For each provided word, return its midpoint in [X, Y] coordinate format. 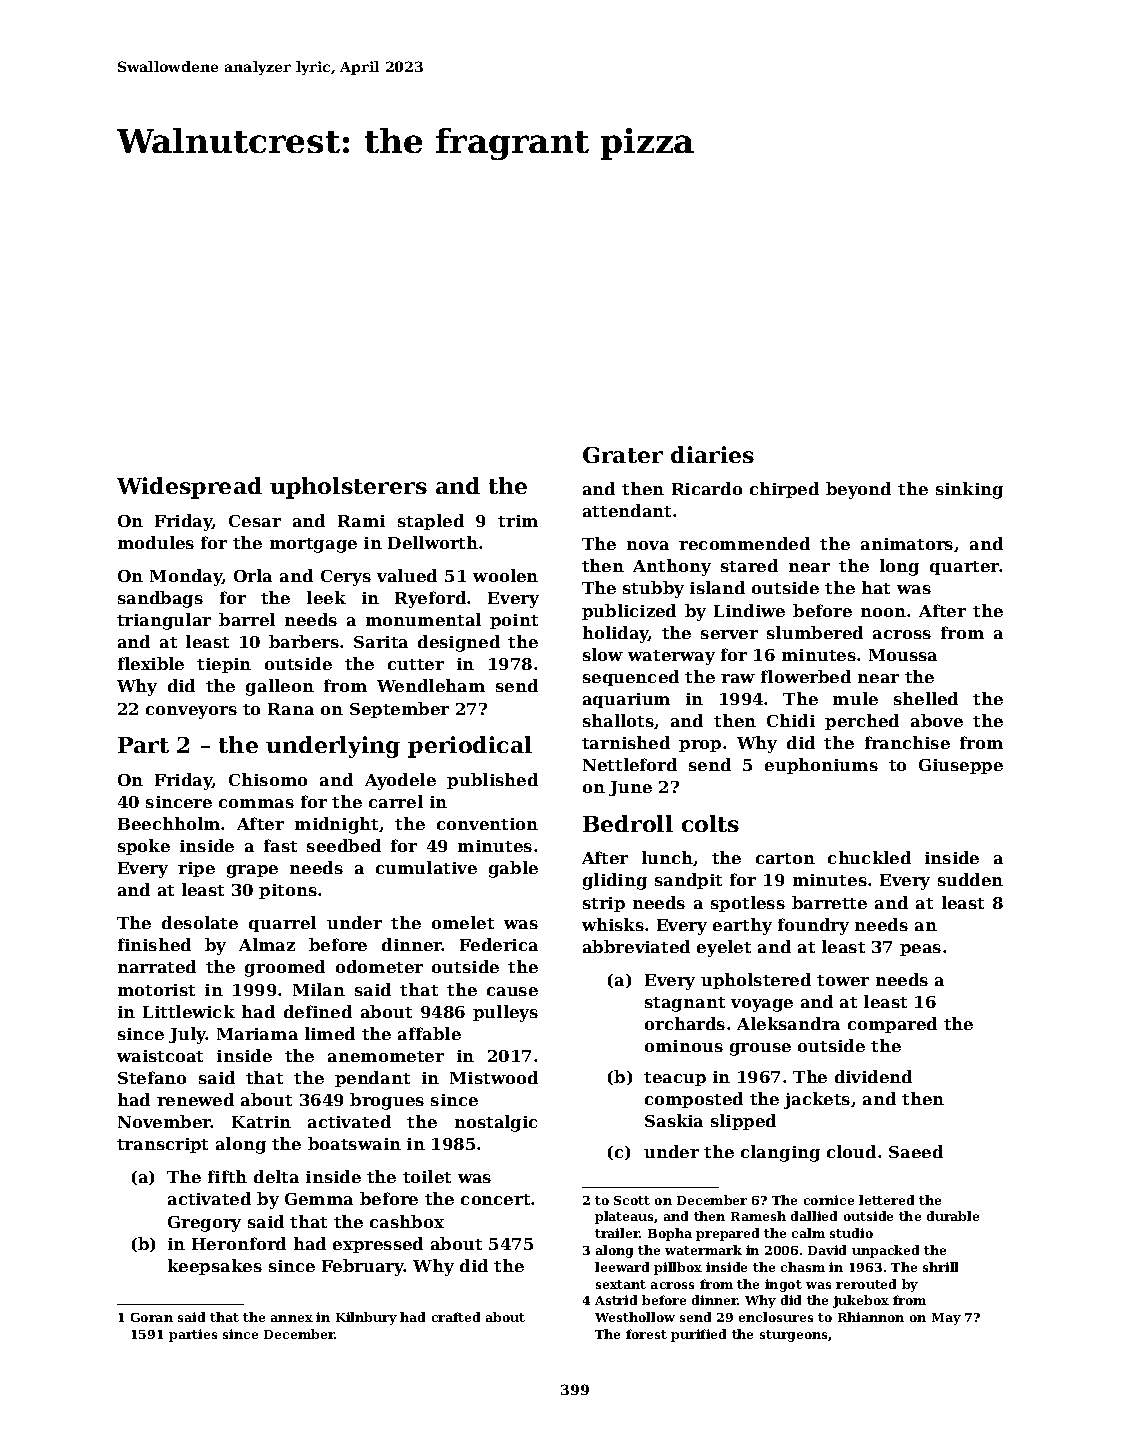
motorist [156, 990]
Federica [499, 944]
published [492, 781]
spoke [144, 847]
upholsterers [348, 488]
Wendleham [431, 685]
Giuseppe [961, 766]
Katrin [261, 1122]
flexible [151, 663]
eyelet [724, 948]
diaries [712, 454]
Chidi [791, 720]
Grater [623, 455]
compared [892, 1025]
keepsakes [215, 1267]
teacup [675, 1079]
